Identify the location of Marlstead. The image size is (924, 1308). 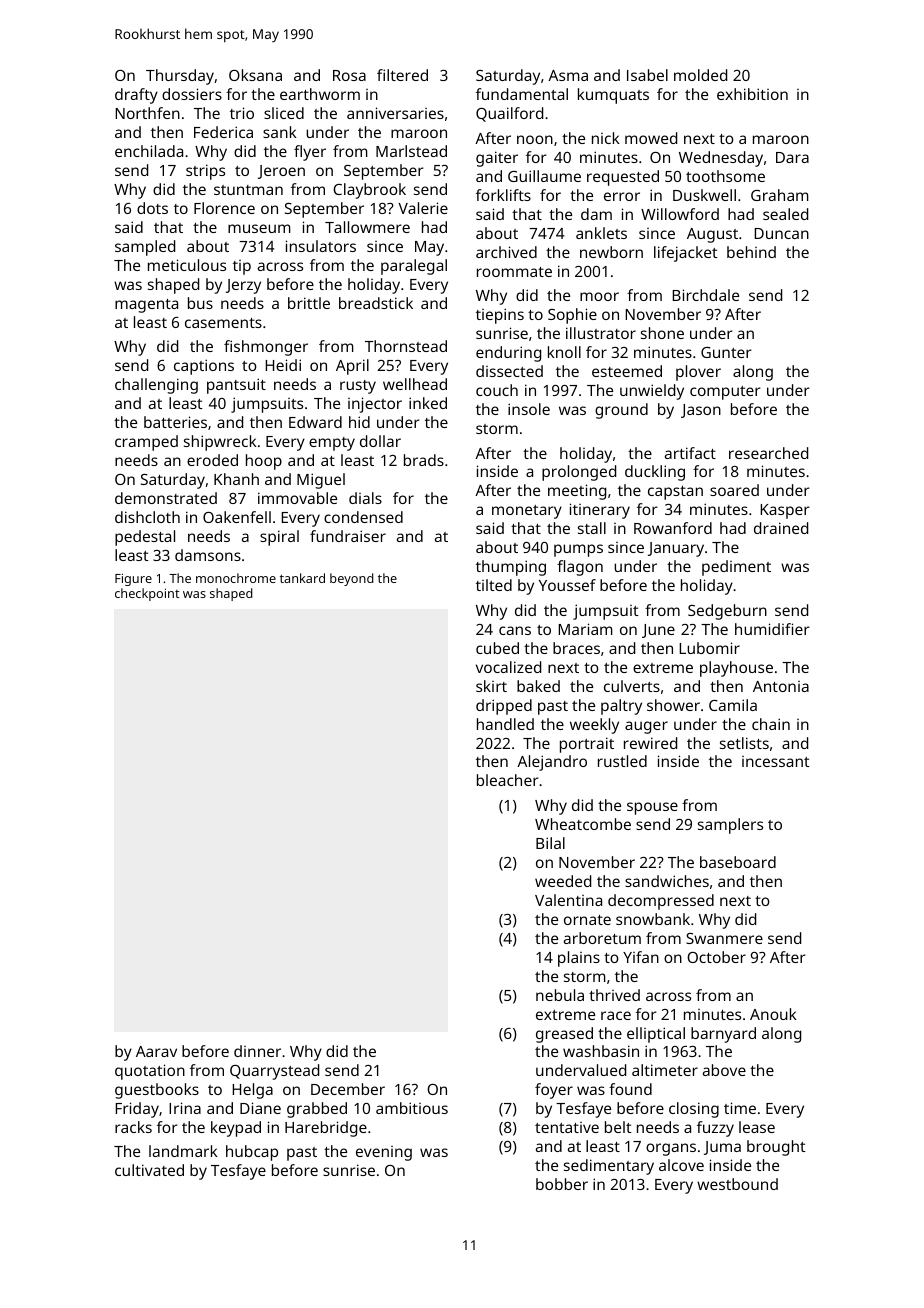
(411, 151).
